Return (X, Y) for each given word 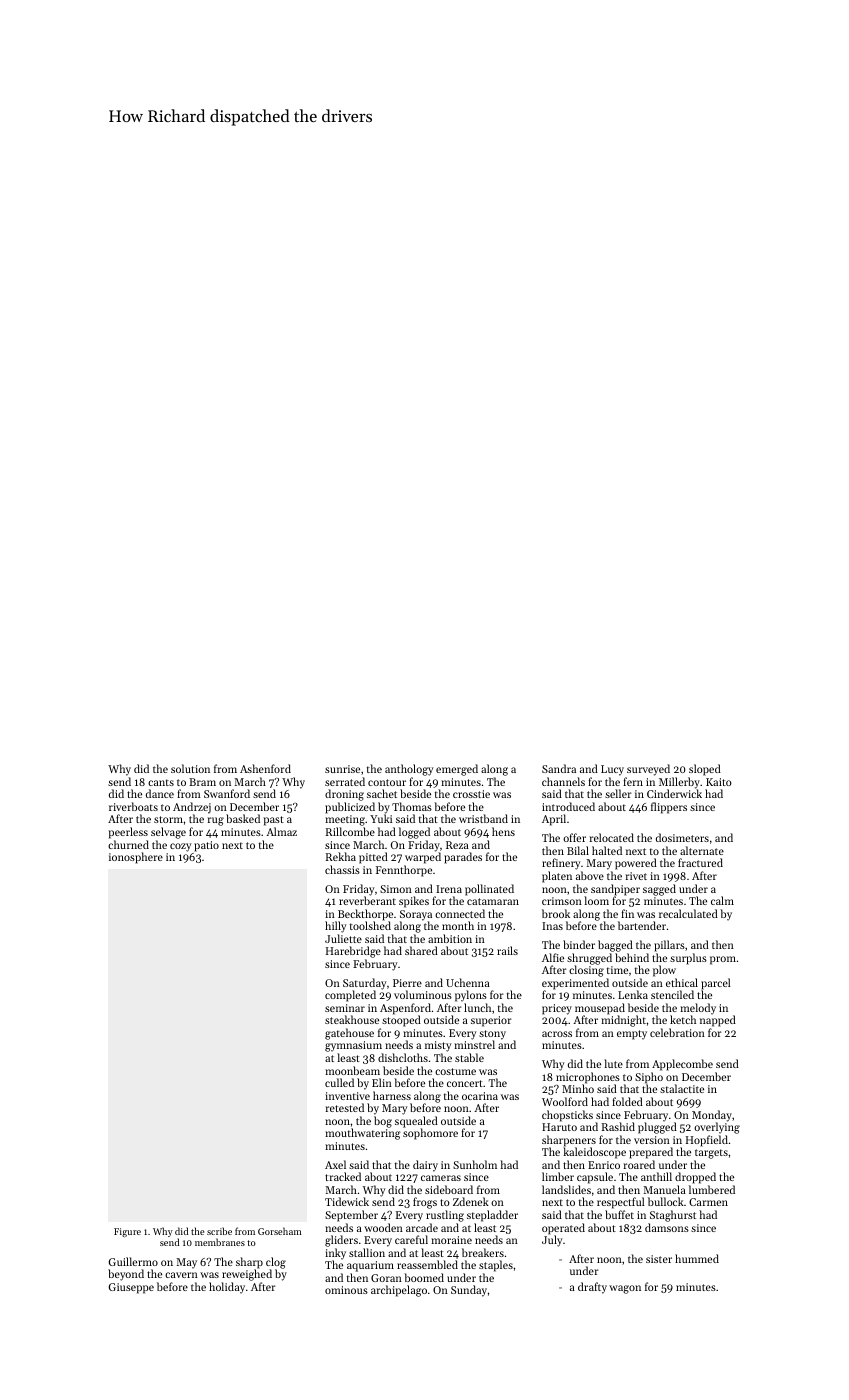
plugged (657, 1128)
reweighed (247, 1275)
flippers (669, 808)
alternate (702, 850)
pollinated (489, 890)
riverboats (133, 806)
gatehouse (349, 1034)
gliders (341, 1241)
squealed (416, 1122)
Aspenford (405, 1009)
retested (345, 1107)
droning (344, 795)
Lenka (633, 994)
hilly (335, 927)
